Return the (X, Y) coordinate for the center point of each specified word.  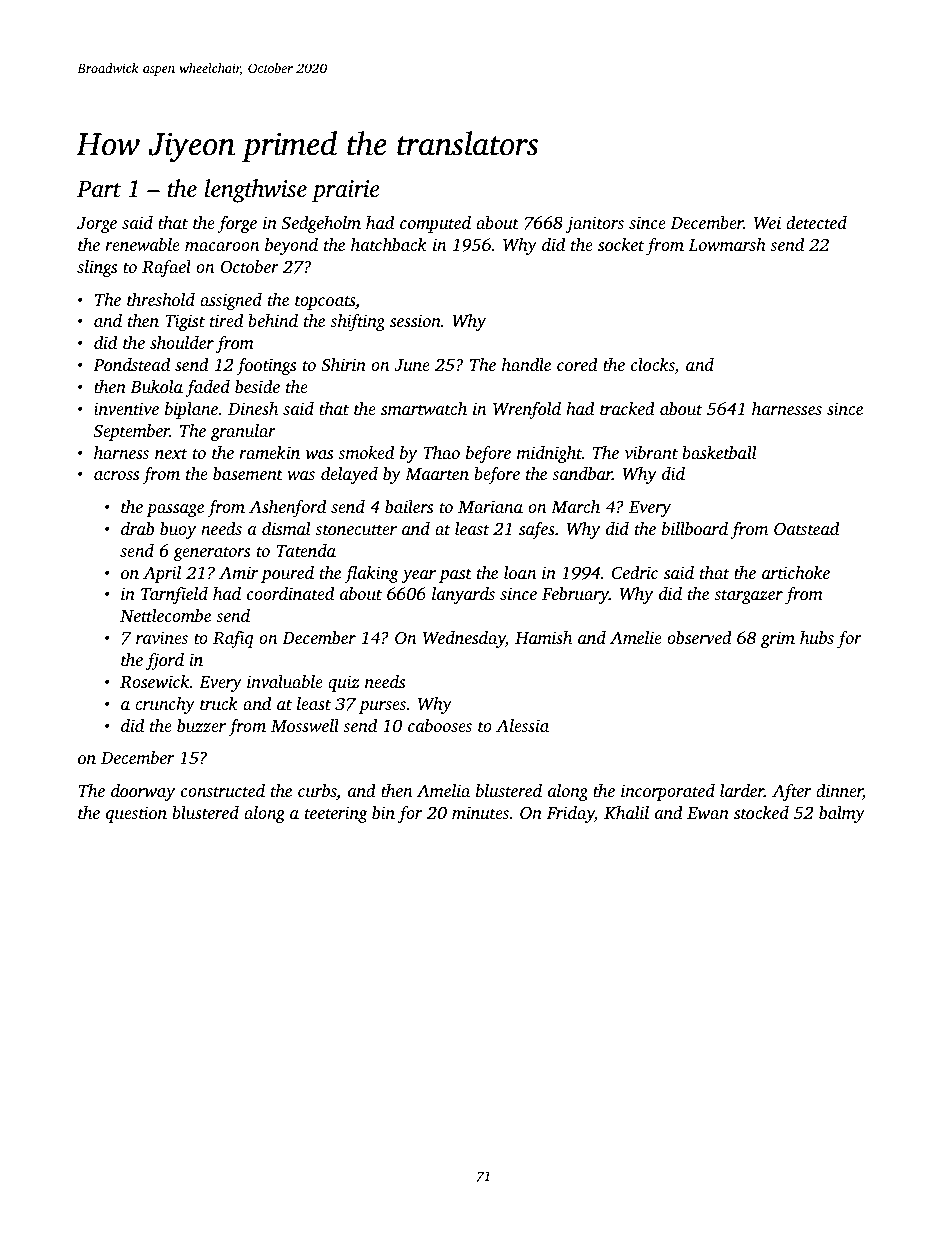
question (136, 814)
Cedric (635, 573)
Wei (767, 223)
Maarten (437, 474)
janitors (595, 224)
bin (383, 812)
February (575, 595)
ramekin (269, 452)
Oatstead (806, 529)
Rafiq (233, 639)
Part (99, 189)
